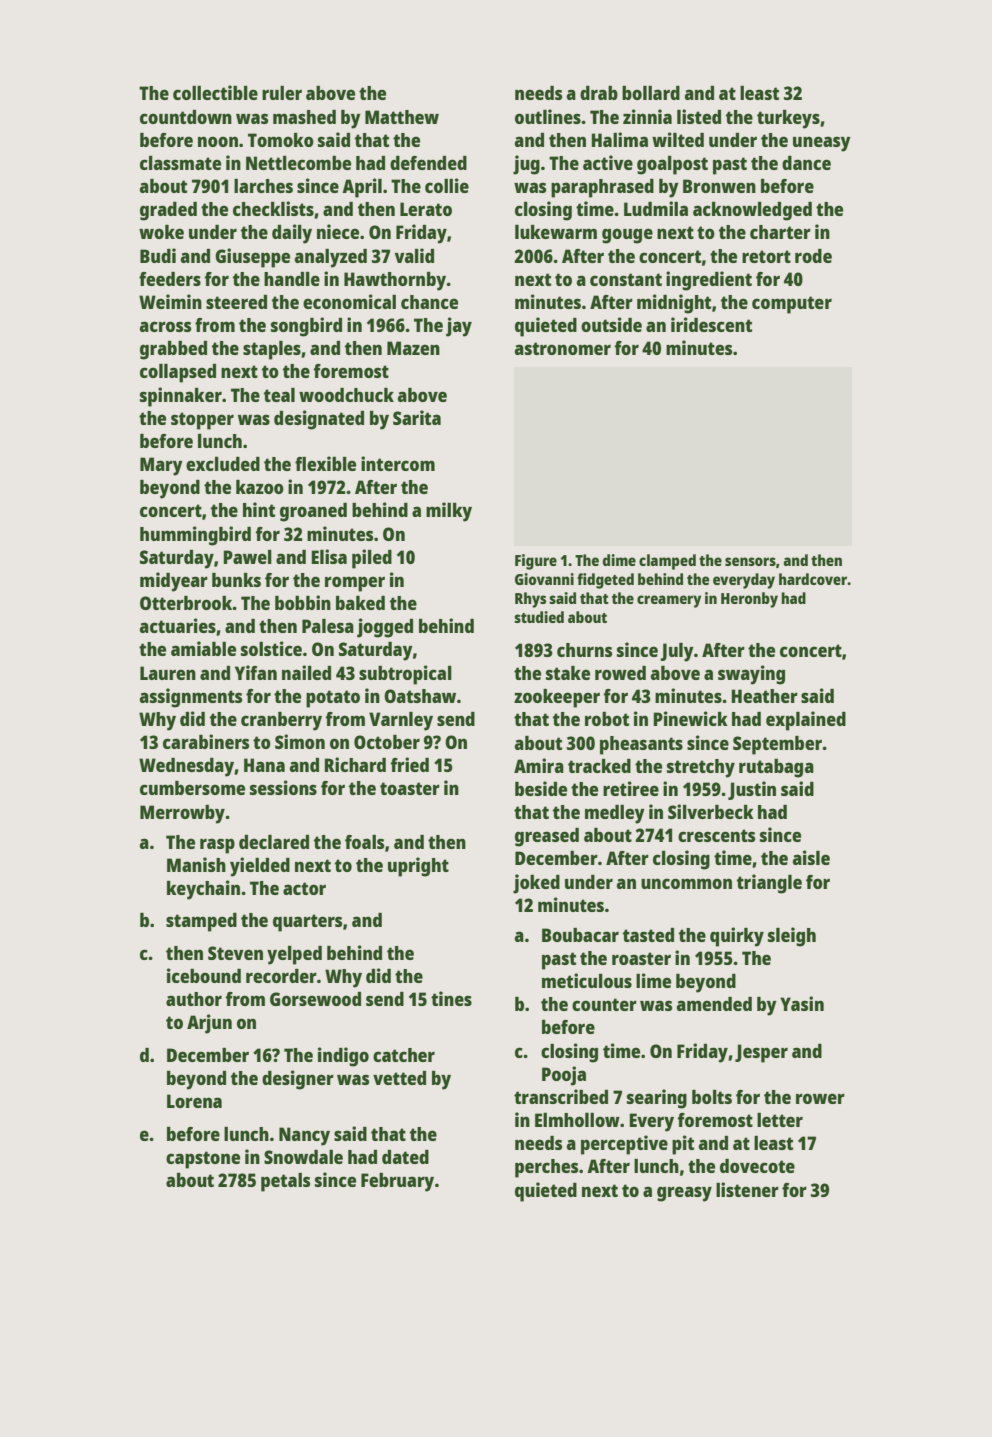  Describe the element at coordinates (372, 559) in the page. I see `piled` at that location.
